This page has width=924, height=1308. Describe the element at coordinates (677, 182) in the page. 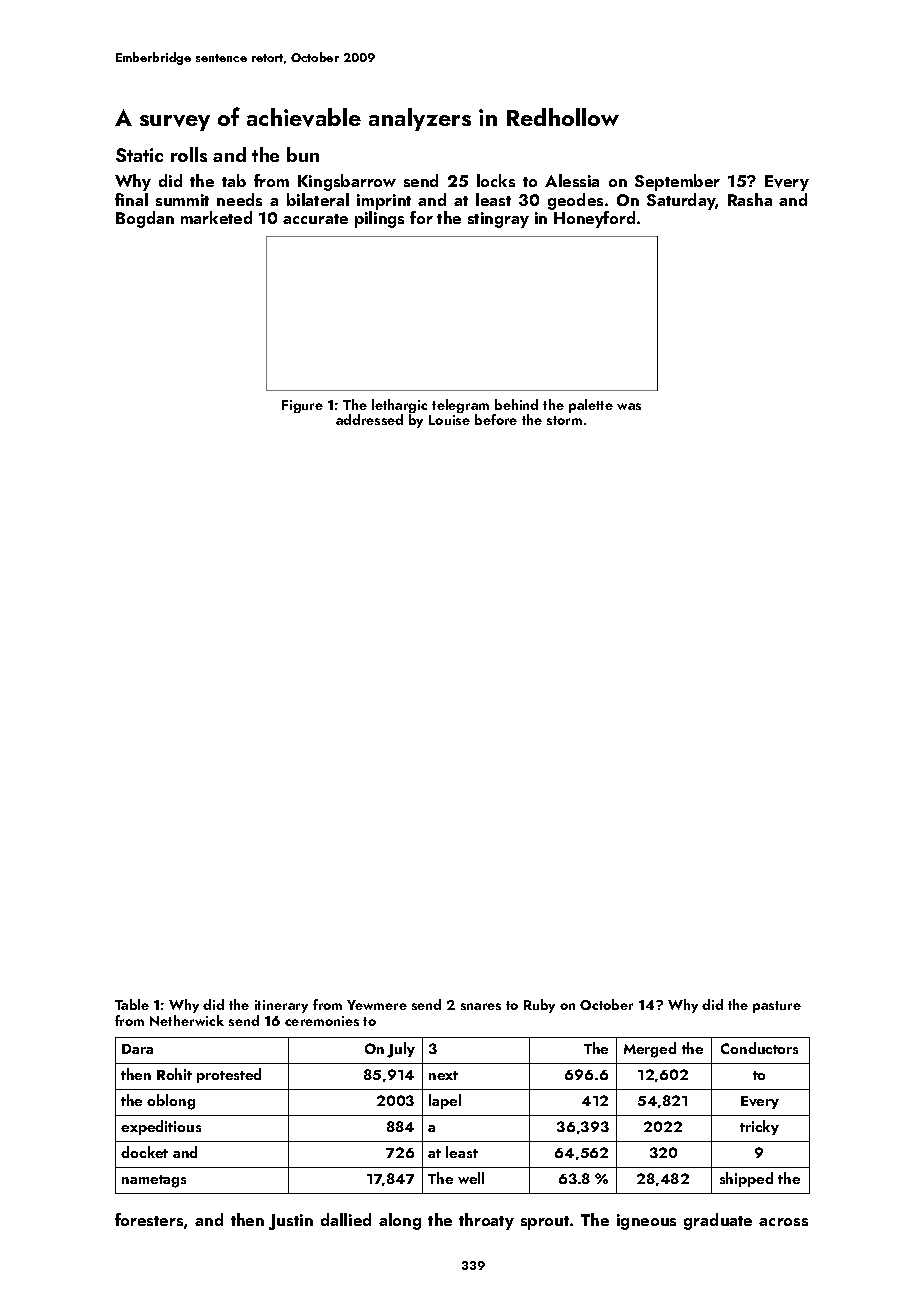

I see `September` at that location.
